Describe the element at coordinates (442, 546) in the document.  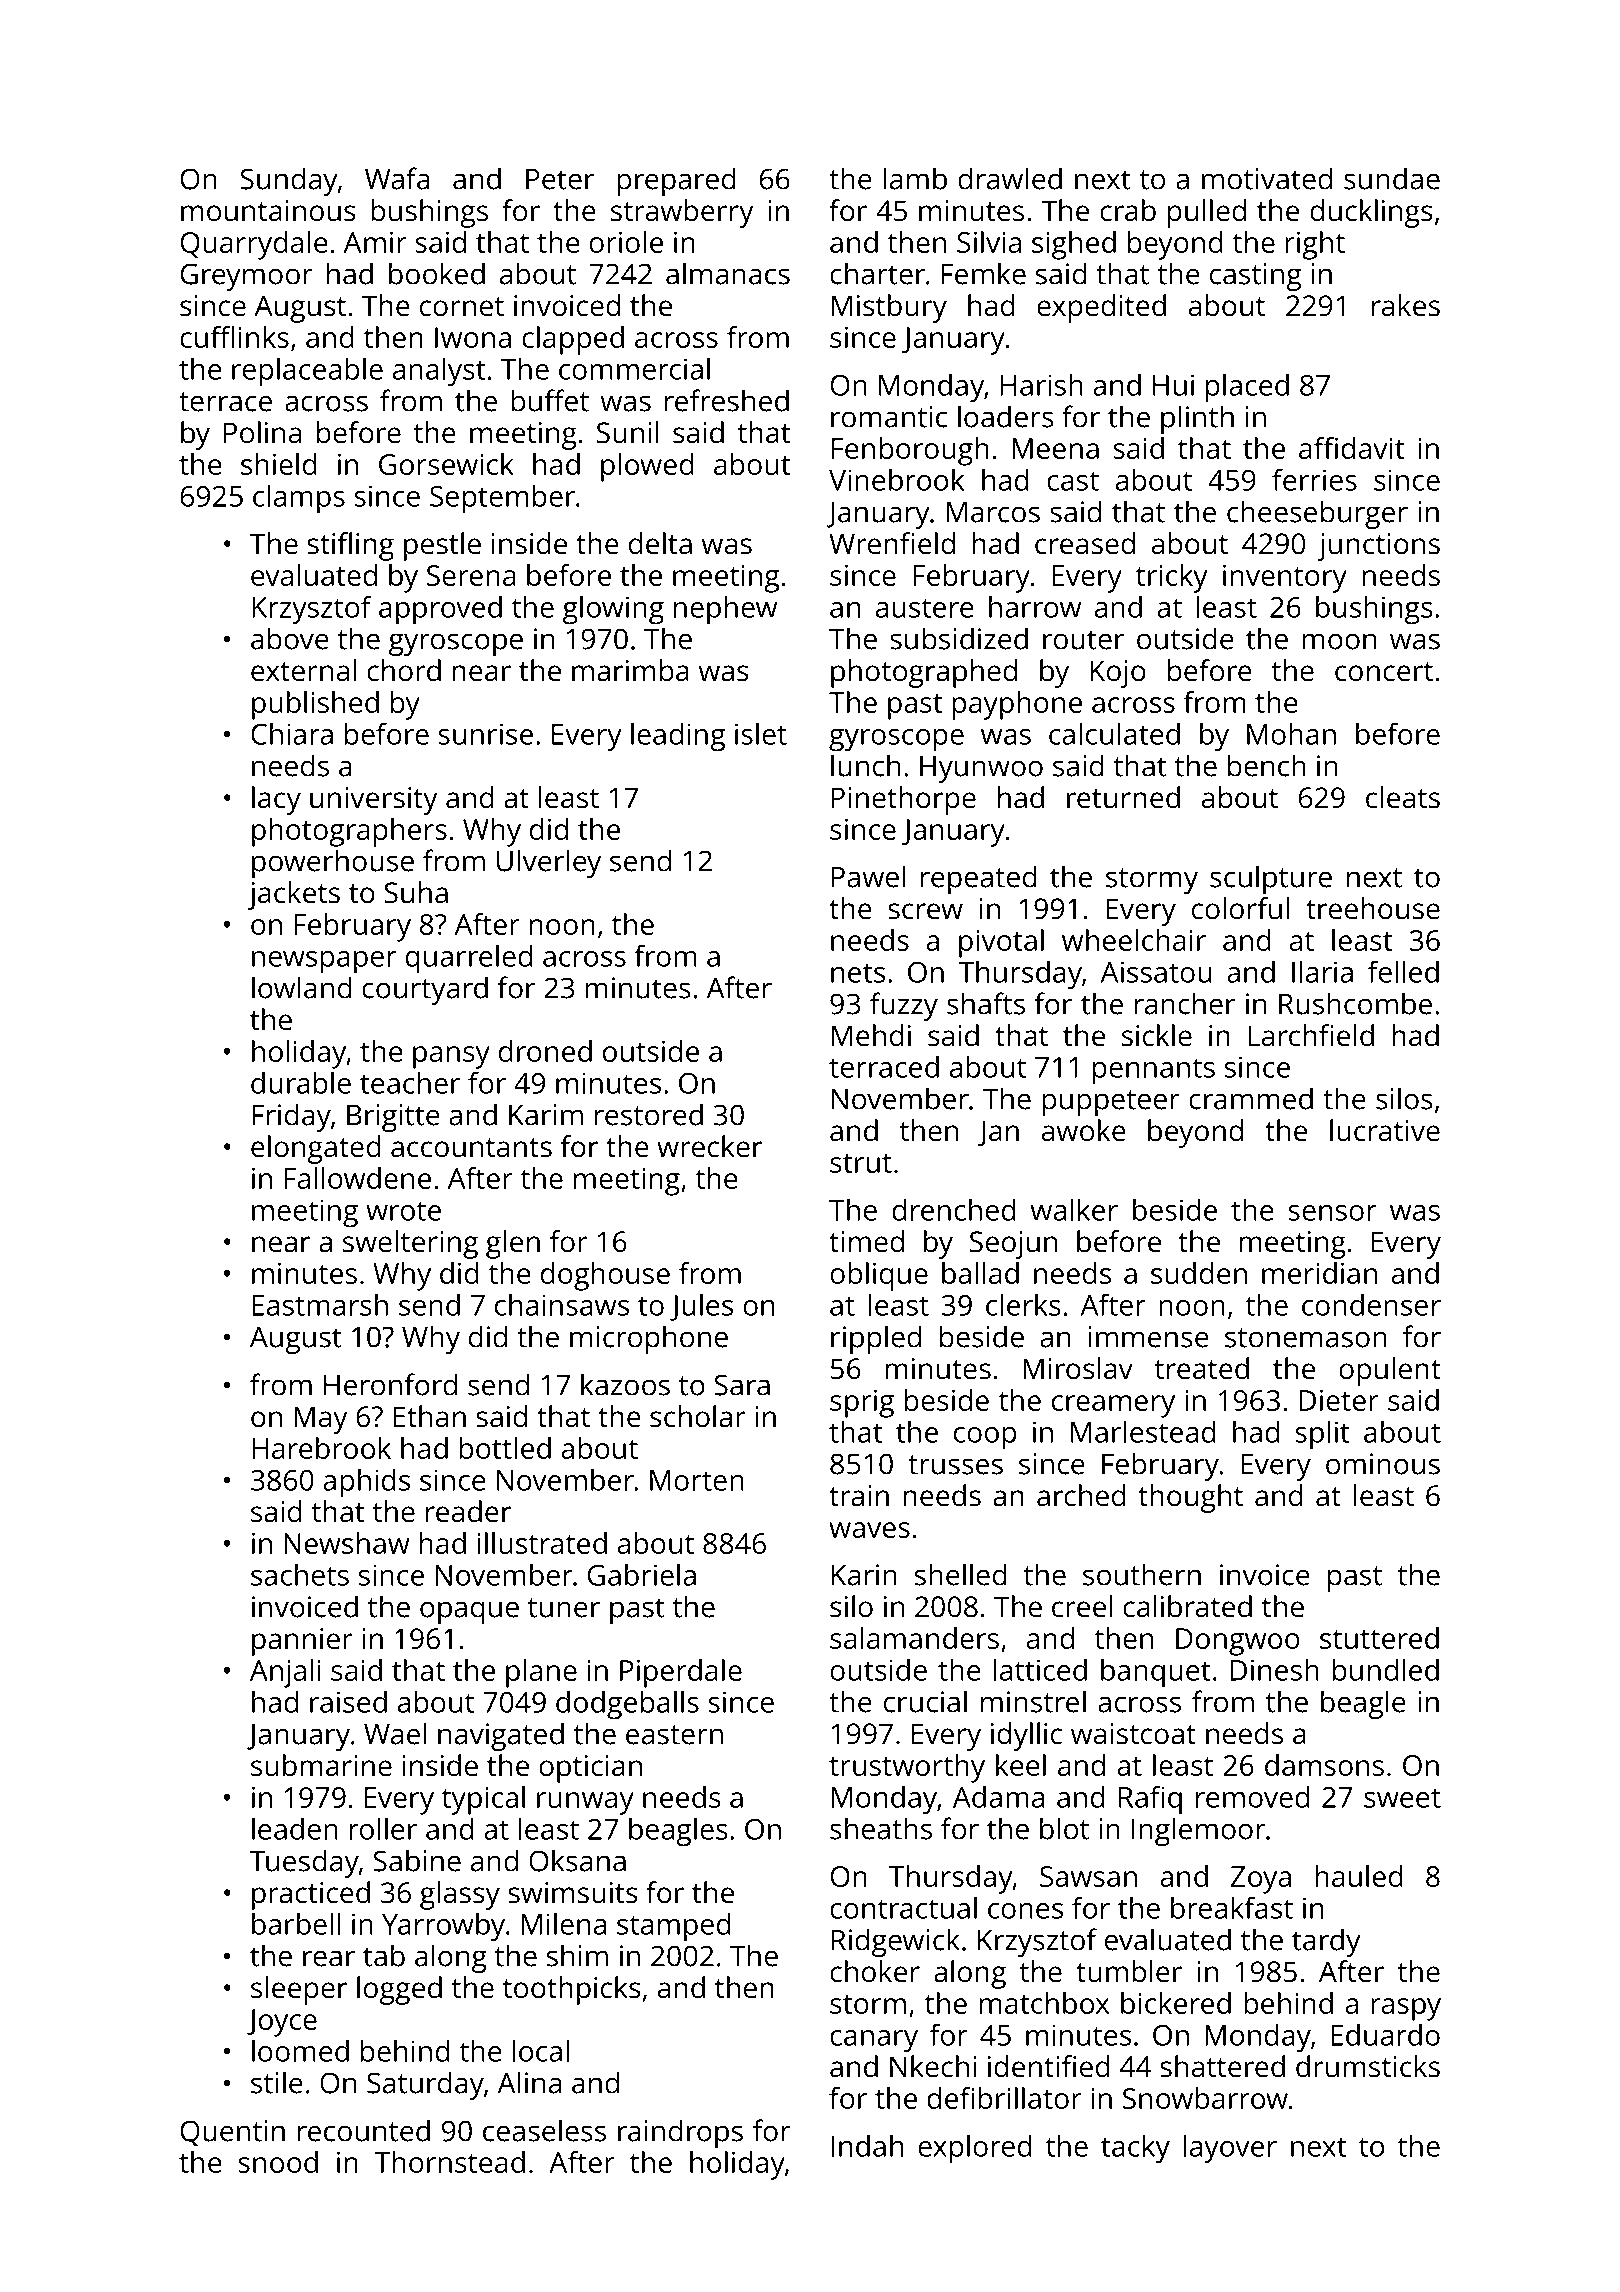
I see `pestle` at that location.
